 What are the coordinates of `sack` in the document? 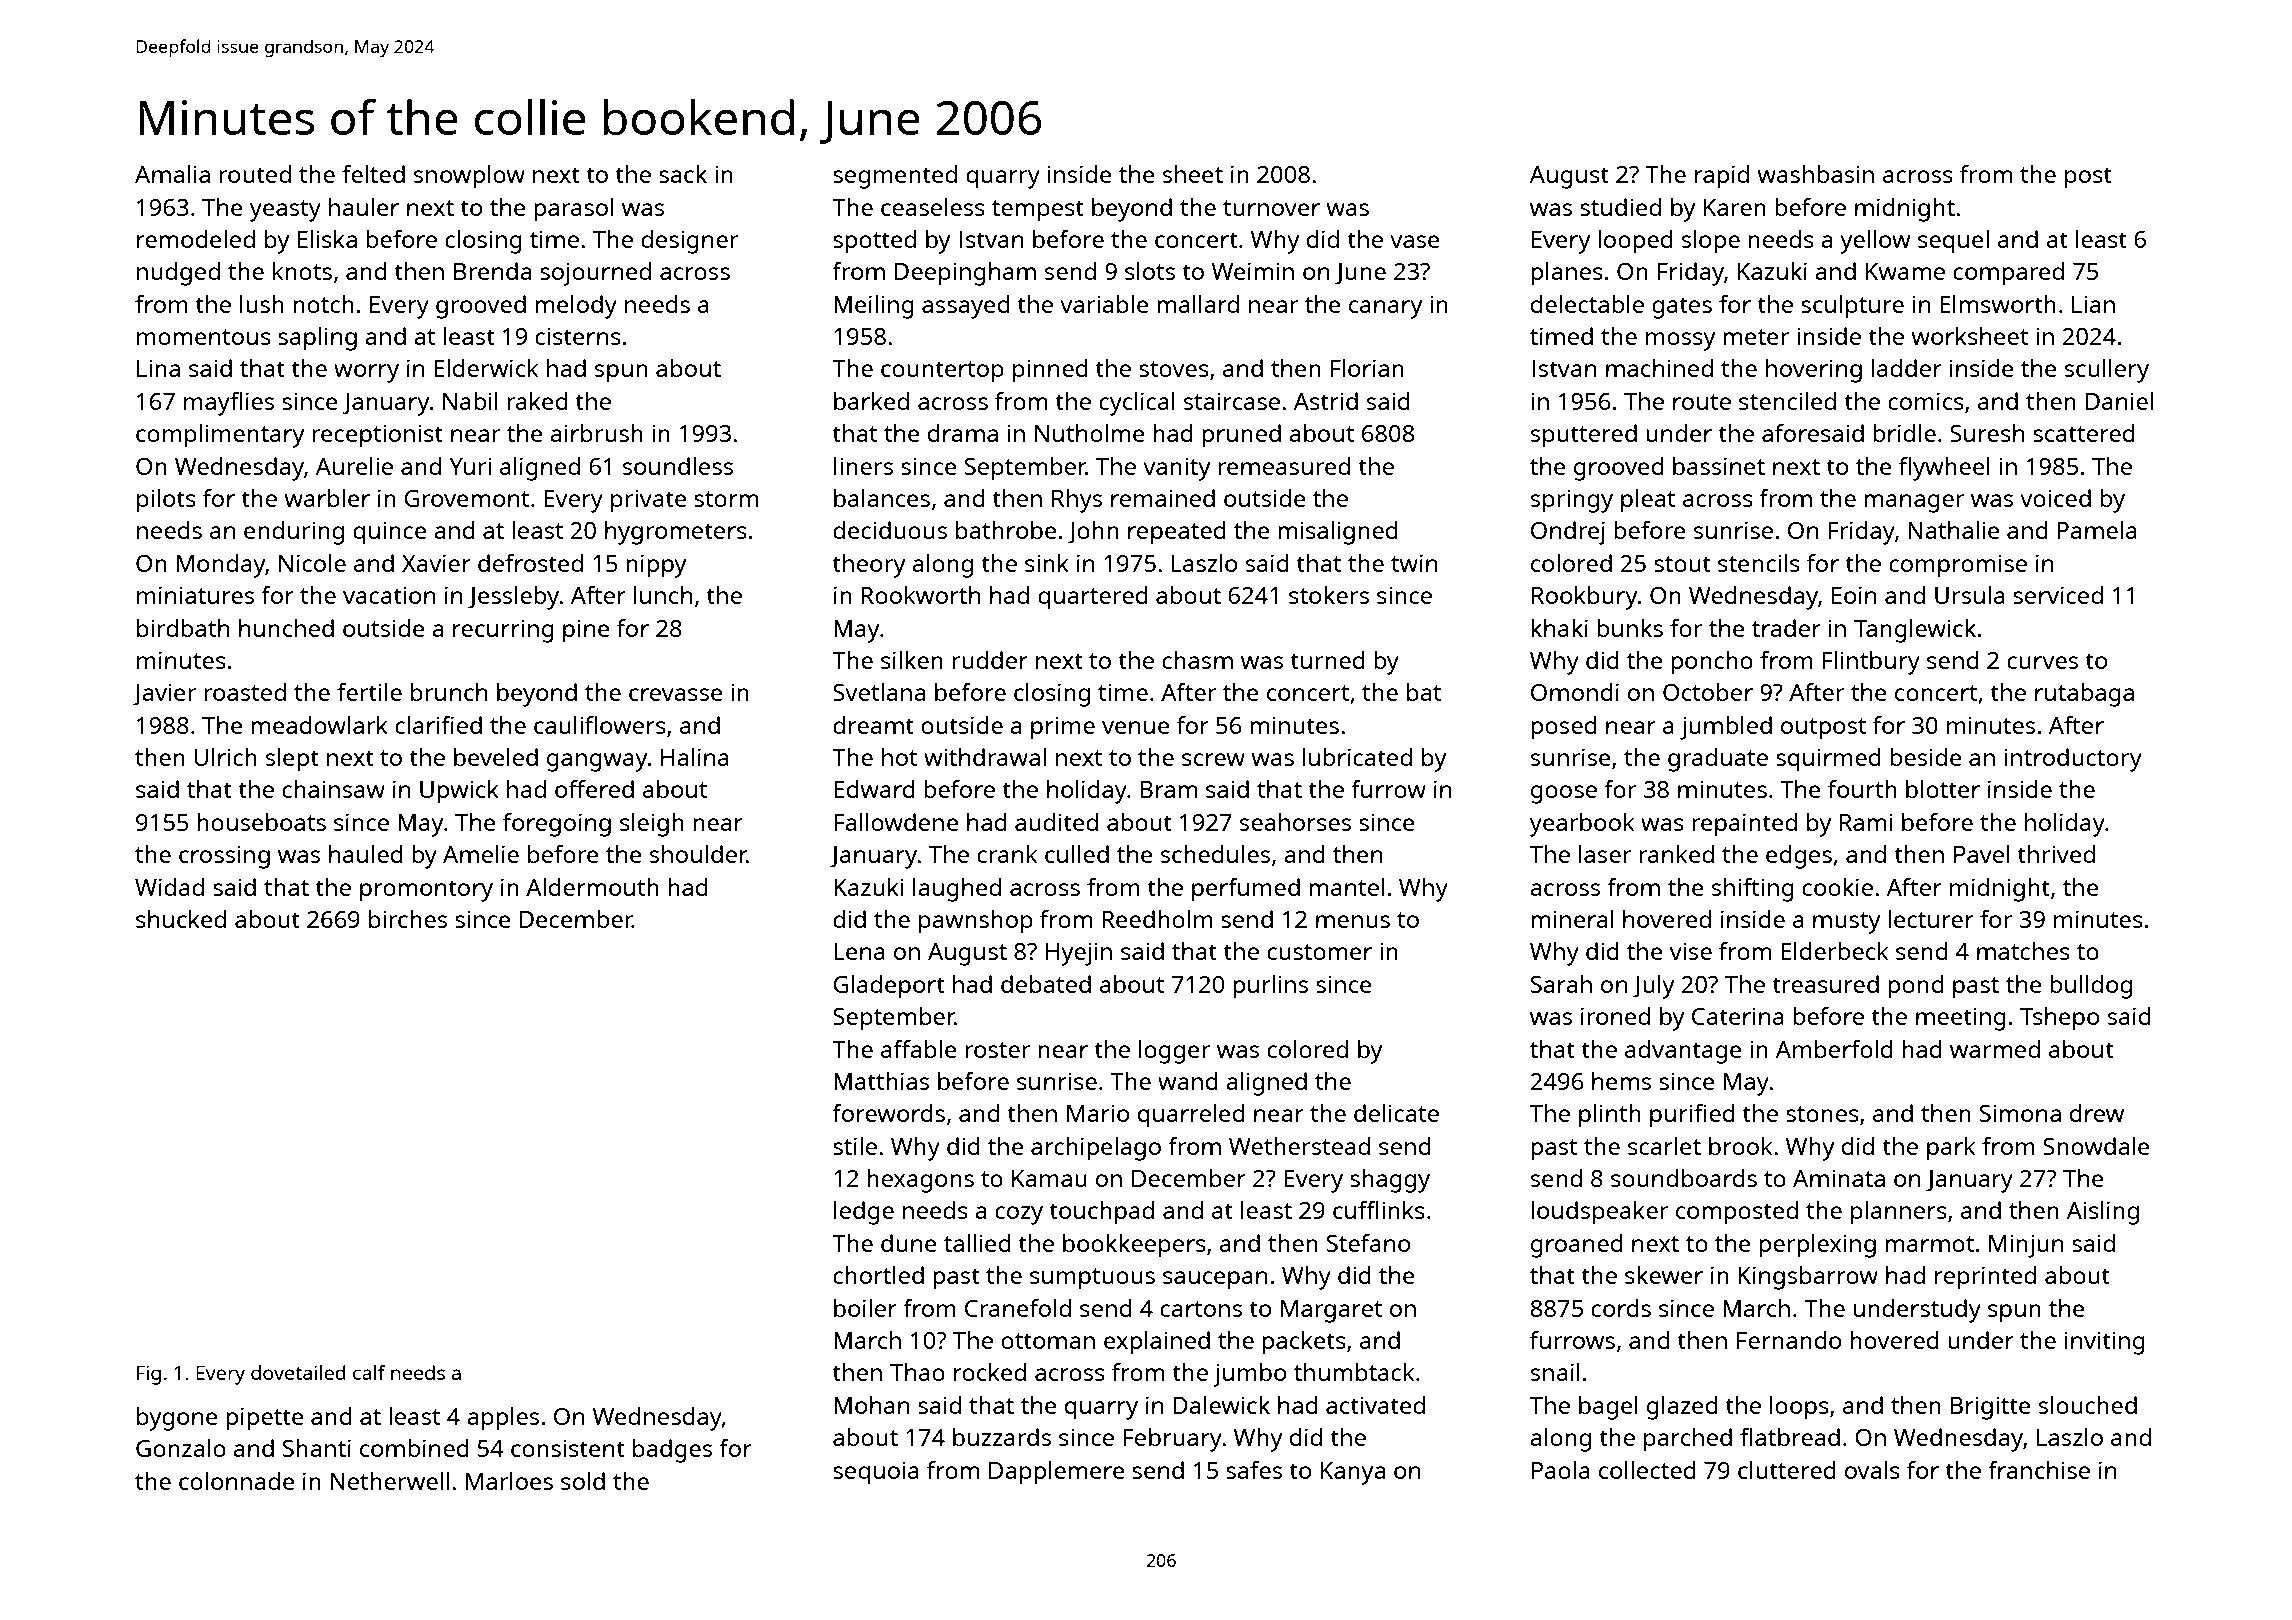 It's located at (683, 174).
